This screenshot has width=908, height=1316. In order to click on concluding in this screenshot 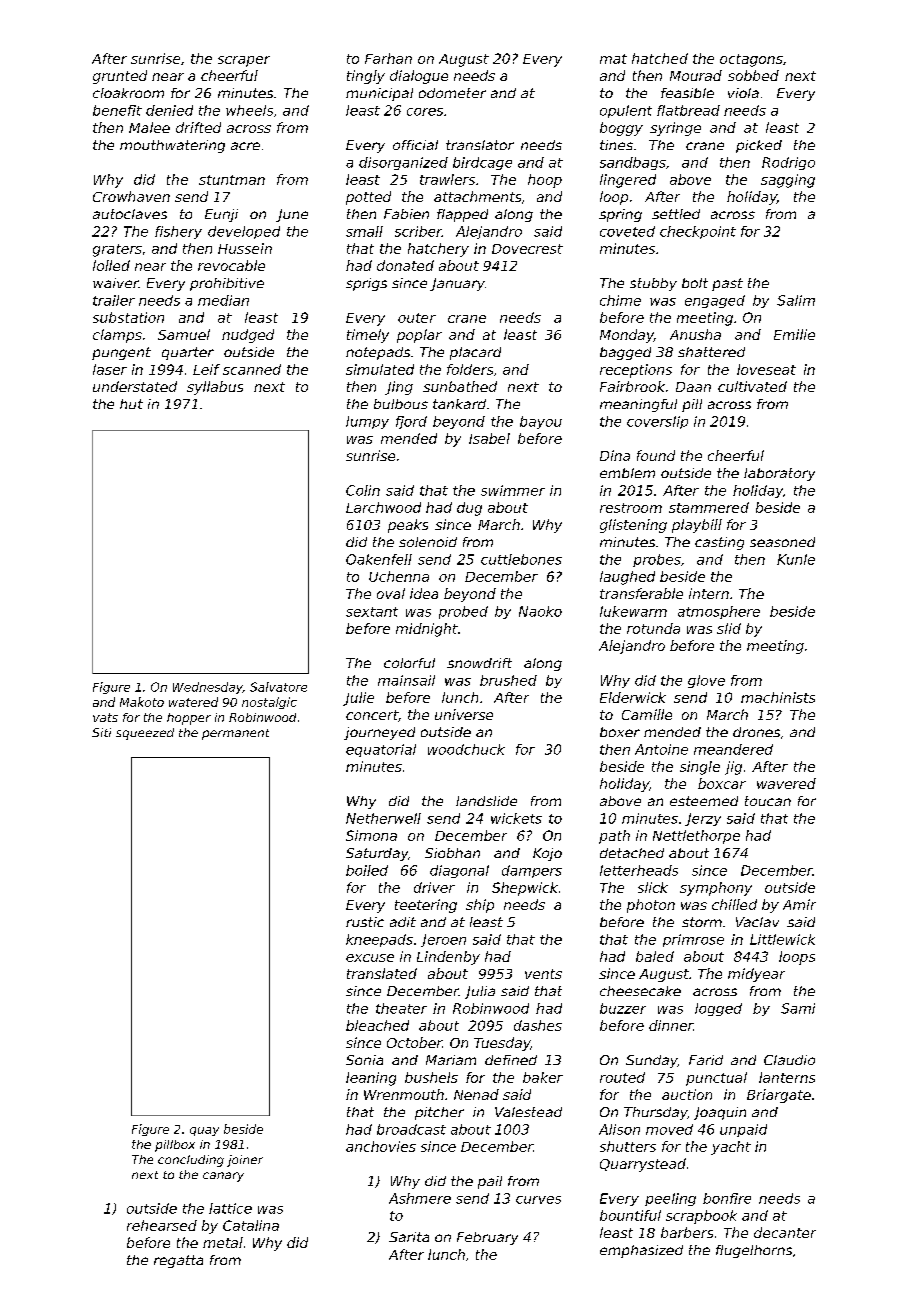, I will do `click(191, 1161)`.
